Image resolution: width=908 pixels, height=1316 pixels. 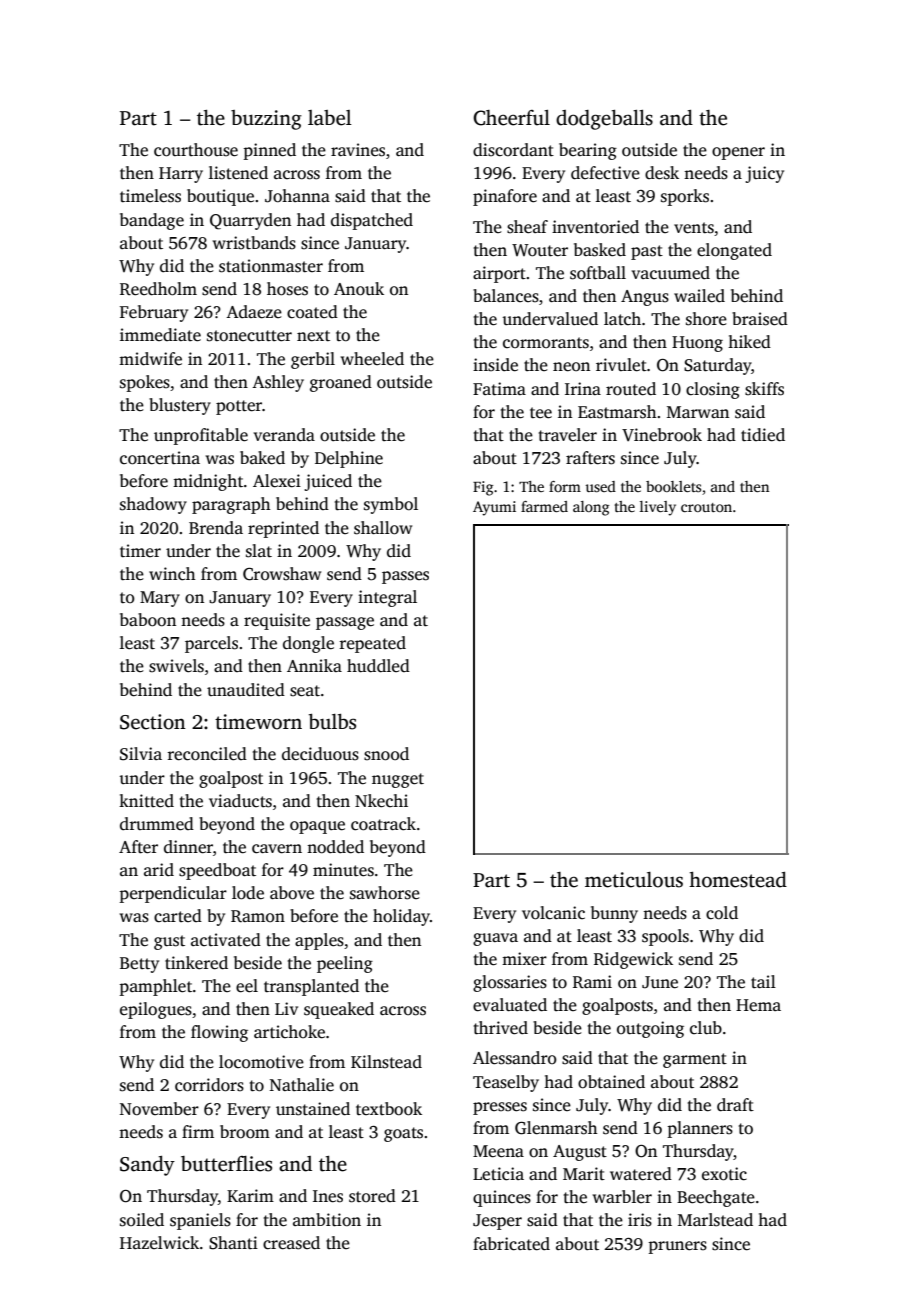 What do you see at coordinates (501, 1028) in the image?
I see `thrived` at bounding box center [501, 1028].
